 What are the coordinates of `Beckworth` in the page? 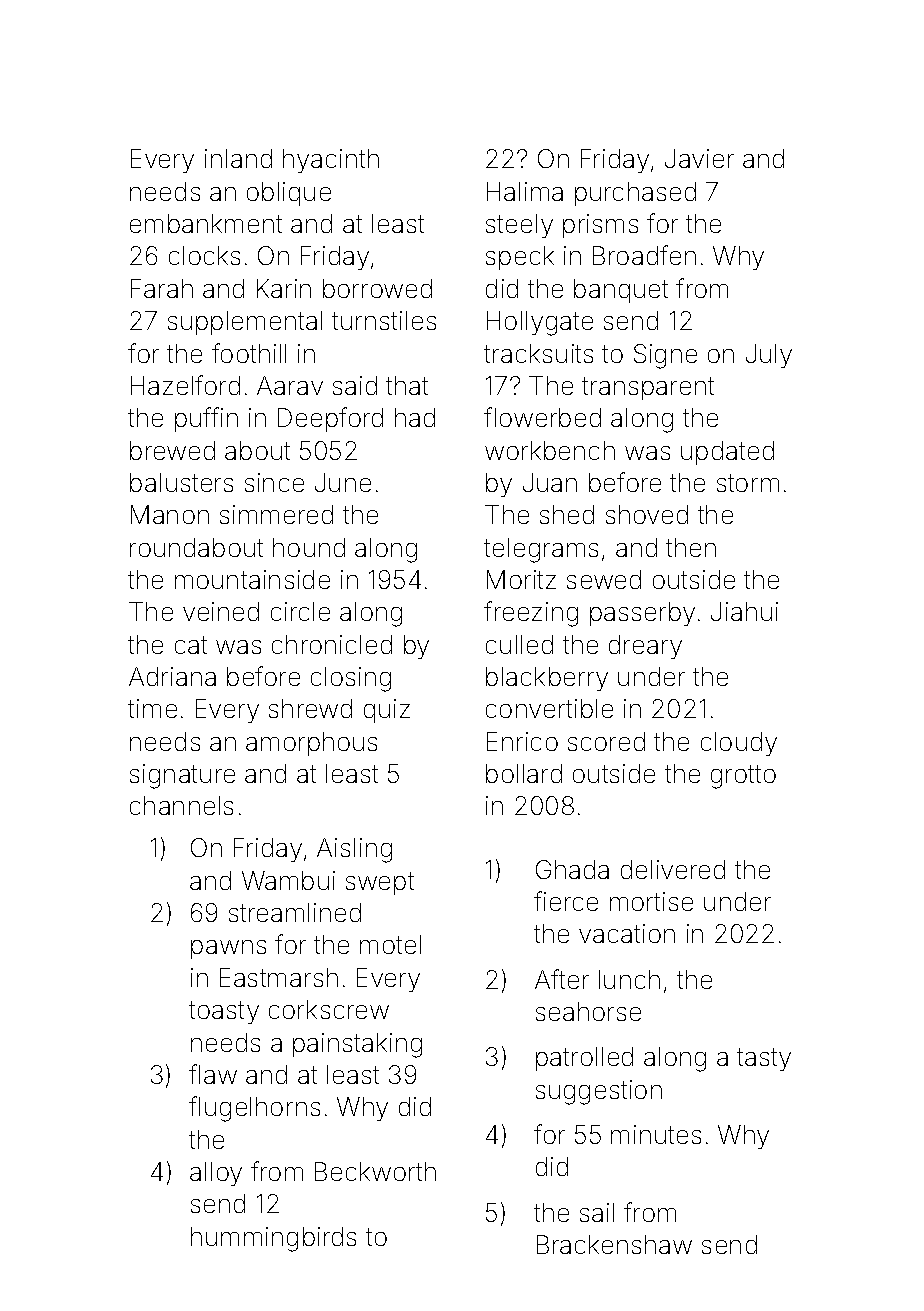 It's located at (375, 1171).
